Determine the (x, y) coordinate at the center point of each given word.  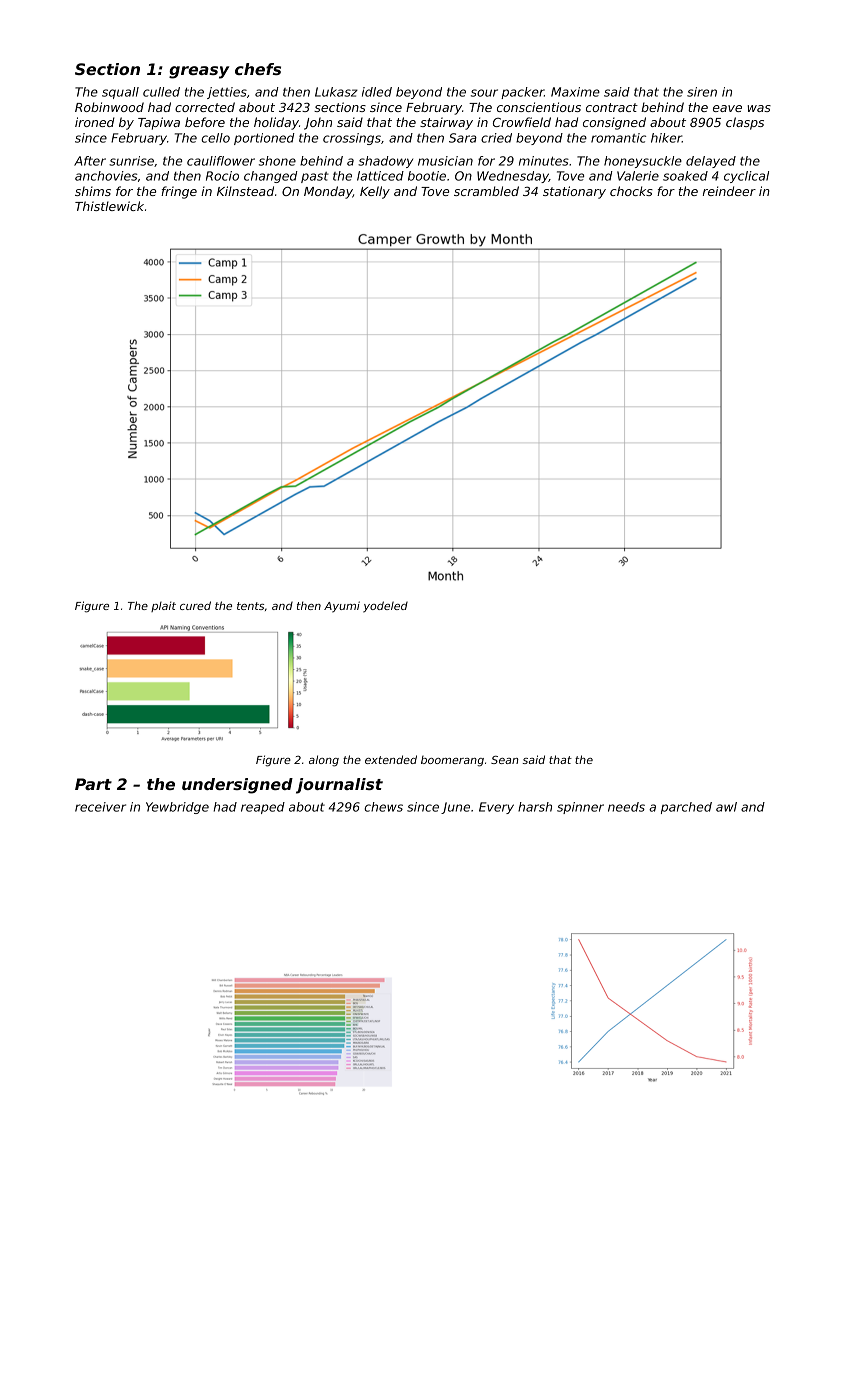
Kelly (375, 192)
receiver (100, 807)
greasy (199, 72)
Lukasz (336, 92)
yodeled (385, 607)
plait (163, 606)
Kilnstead (245, 191)
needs (626, 807)
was (759, 108)
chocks (631, 191)
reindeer (729, 191)
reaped (263, 808)
